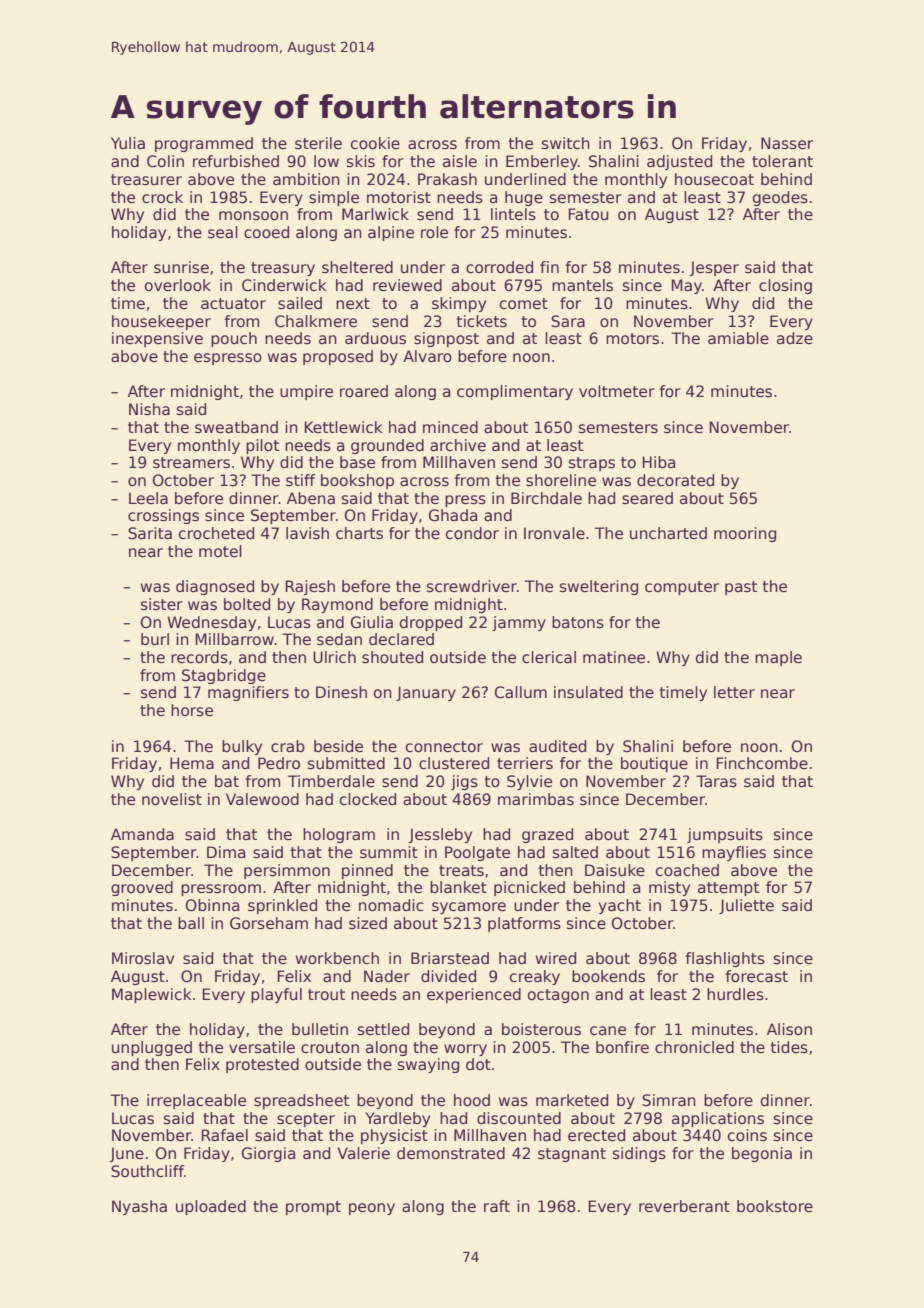 This screenshot has width=924, height=1308. Describe the element at coordinates (714, 268) in the screenshot. I see `Jesper` at that location.
